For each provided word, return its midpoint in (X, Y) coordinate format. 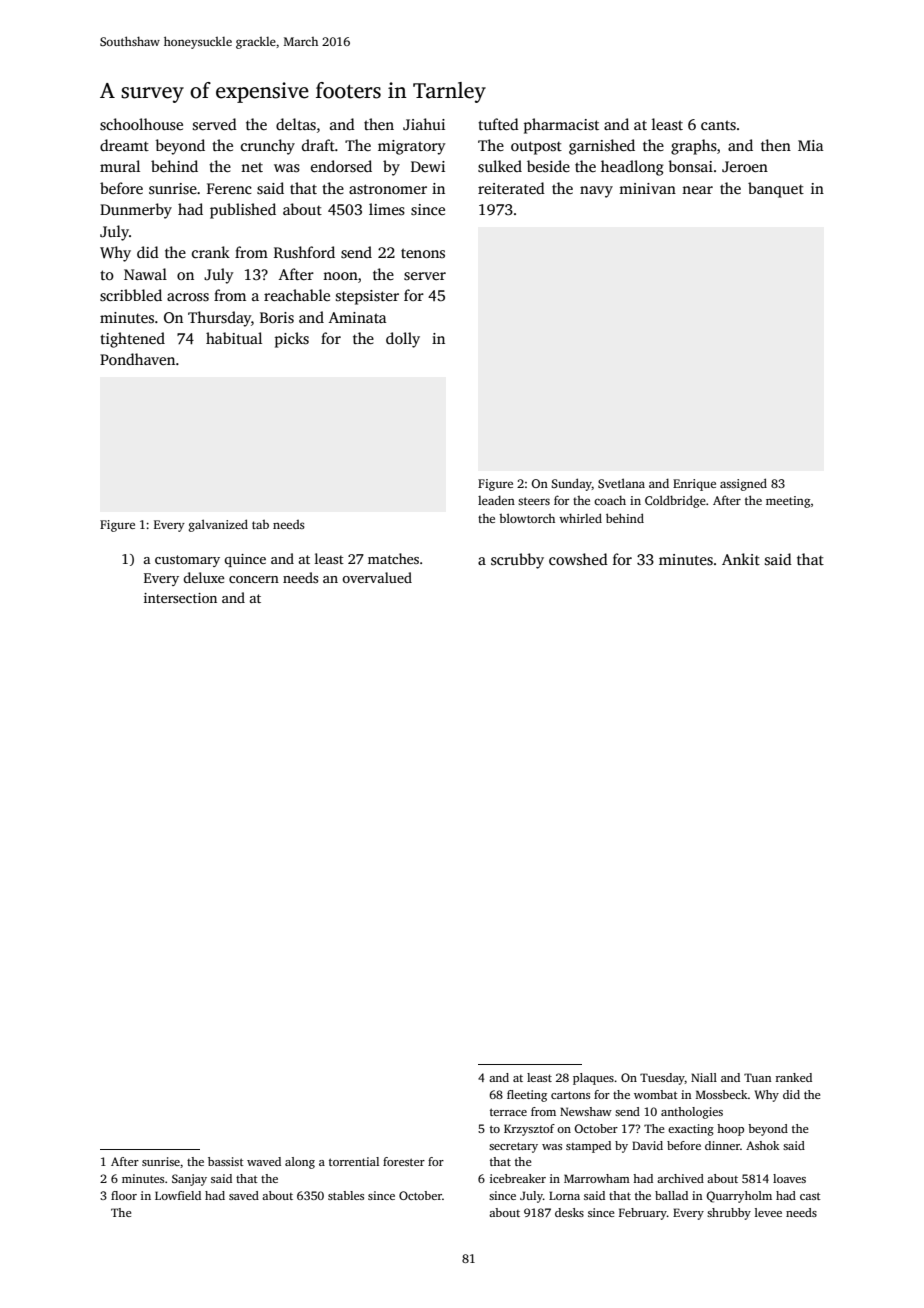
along (300, 1163)
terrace (508, 1112)
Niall (704, 1077)
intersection (180, 598)
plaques (593, 1079)
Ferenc (229, 188)
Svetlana (621, 483)
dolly (403, 340)
